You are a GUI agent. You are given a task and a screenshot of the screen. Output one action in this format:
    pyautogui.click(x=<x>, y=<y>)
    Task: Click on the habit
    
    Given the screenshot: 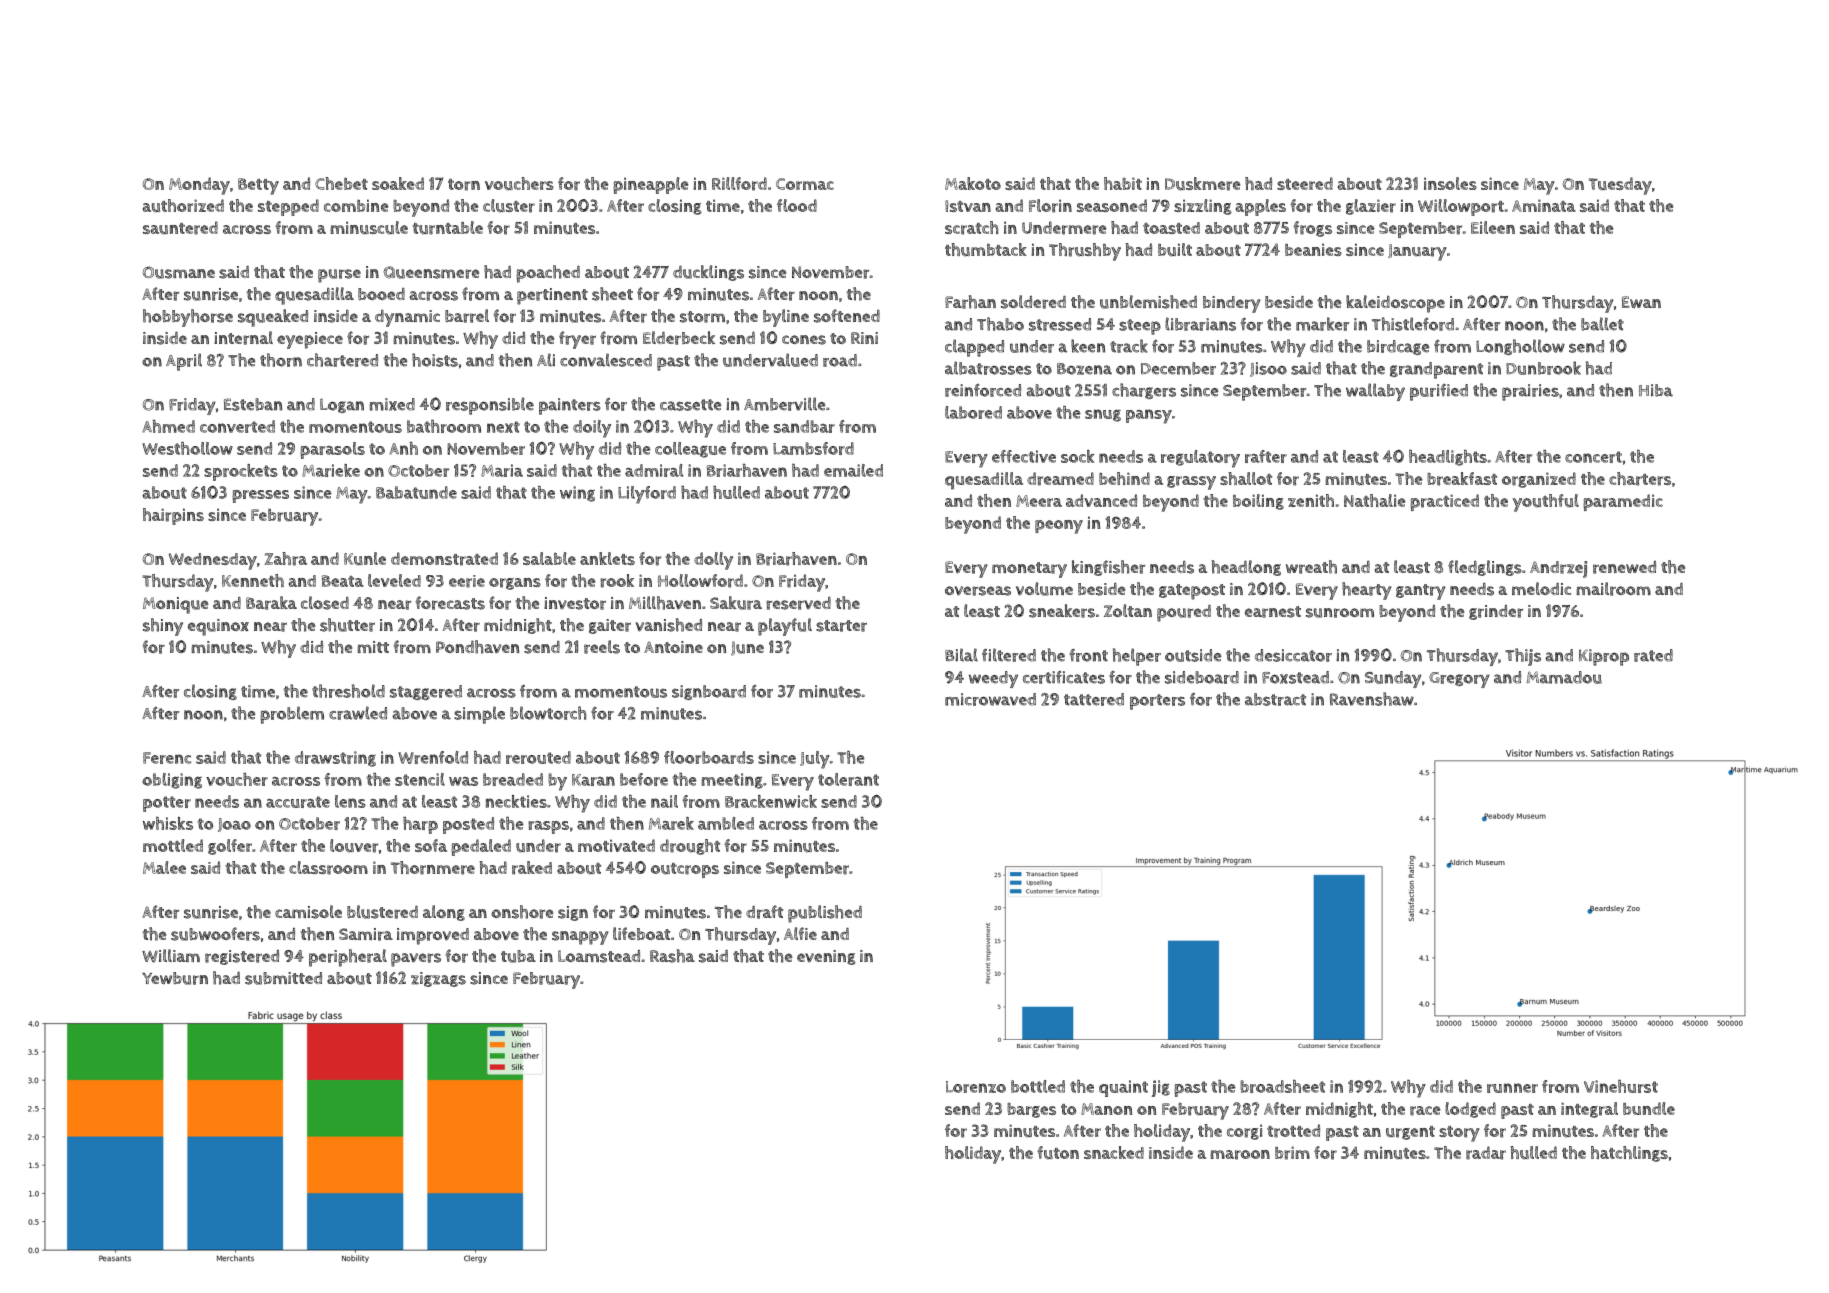 What is the action you would take?
    pyautogui.click(x=1123, y=183)
